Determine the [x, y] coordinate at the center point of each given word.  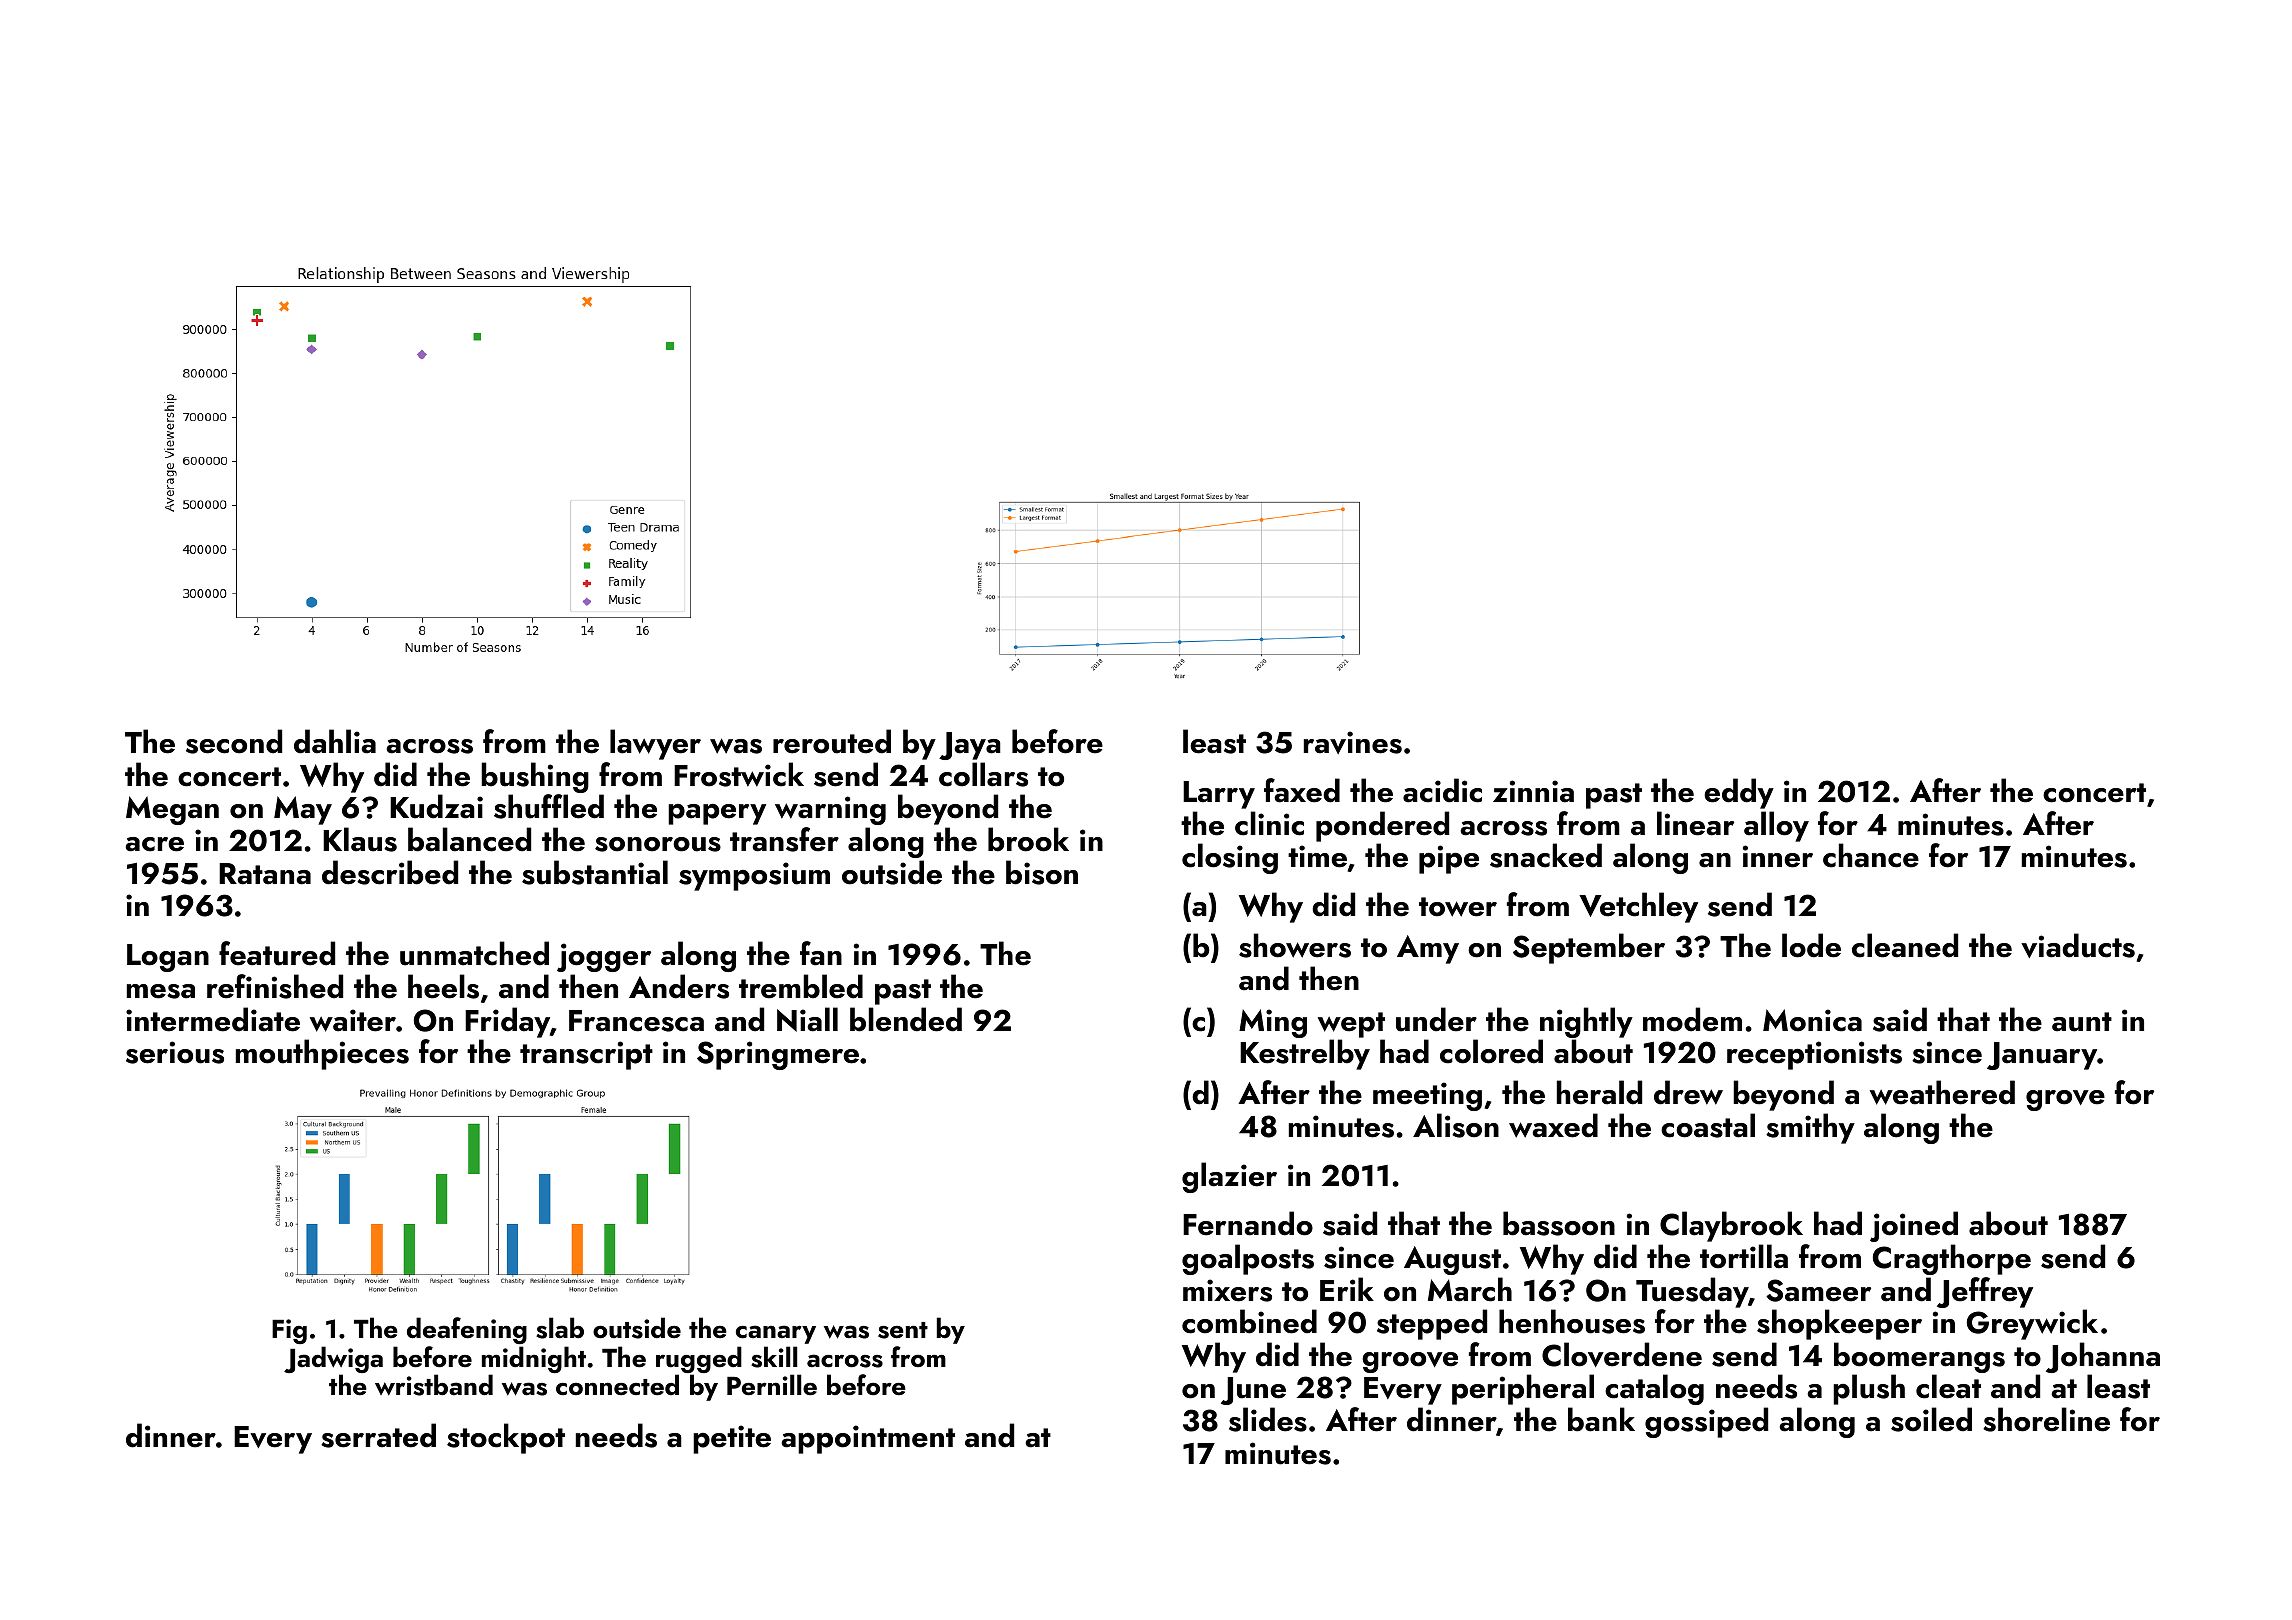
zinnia [1533, 791]
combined [1249, 1321]
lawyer [655, 744]
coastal [1708, 1125]
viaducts [2078, 945]
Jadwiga [333, 1359]
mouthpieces [322, 1054]
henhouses [1572, 1321]
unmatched [474, 953]
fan [821, 953]
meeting [1427, 1096]
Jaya [970, 746]
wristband [434, 1385]
